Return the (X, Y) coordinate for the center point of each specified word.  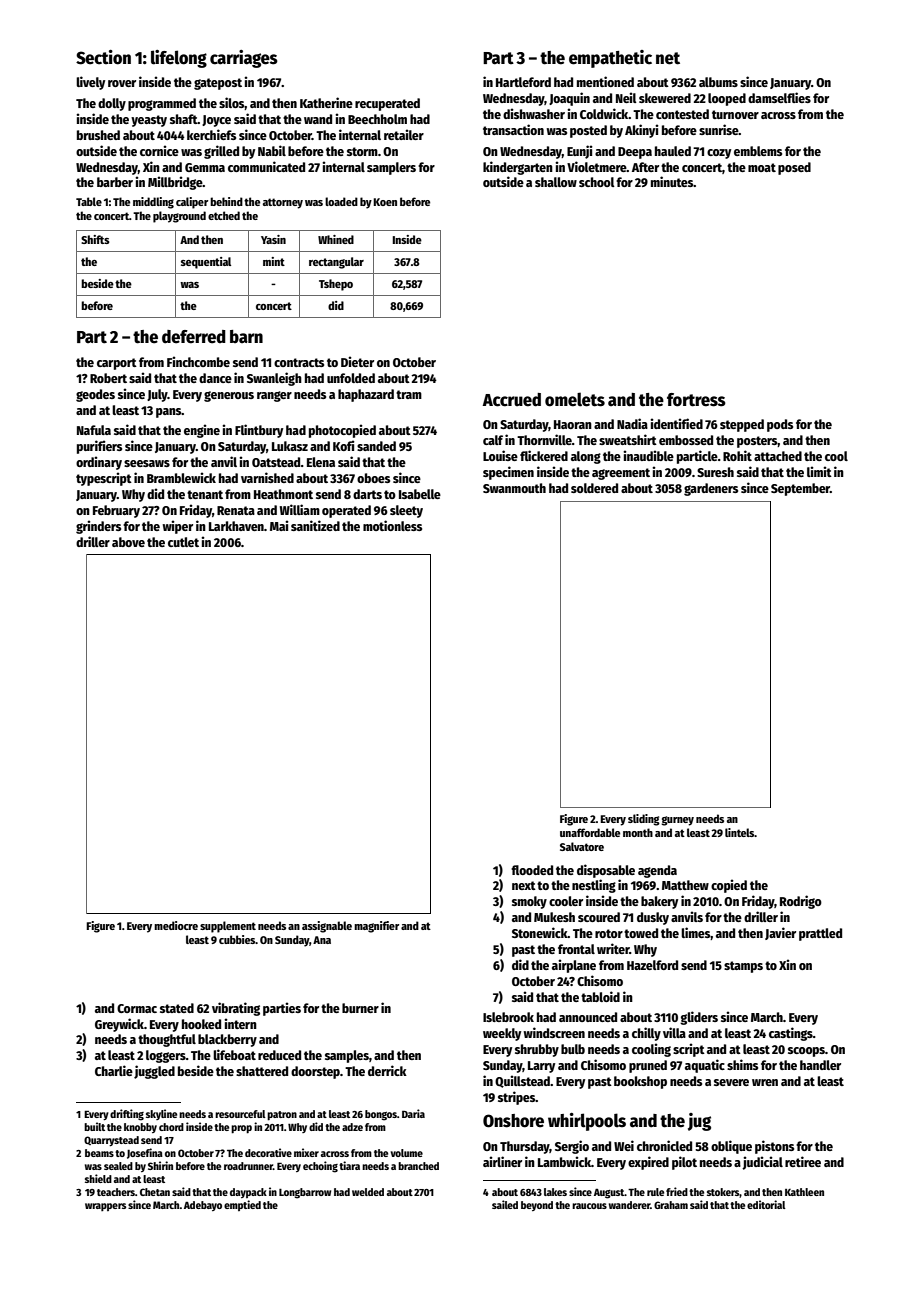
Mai (279, 525)
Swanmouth (514, 488)
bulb (573, 1049)
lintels (740, 832)
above (128, 542)
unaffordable (590, 832)
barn (246, 336)
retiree (803, 1161)
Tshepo (336, 285)
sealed (118, 1166)
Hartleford (523, 82)
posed (794, 168)
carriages (244, 59)
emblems (758, 151)
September (800, 489)
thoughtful (167, 1040)
